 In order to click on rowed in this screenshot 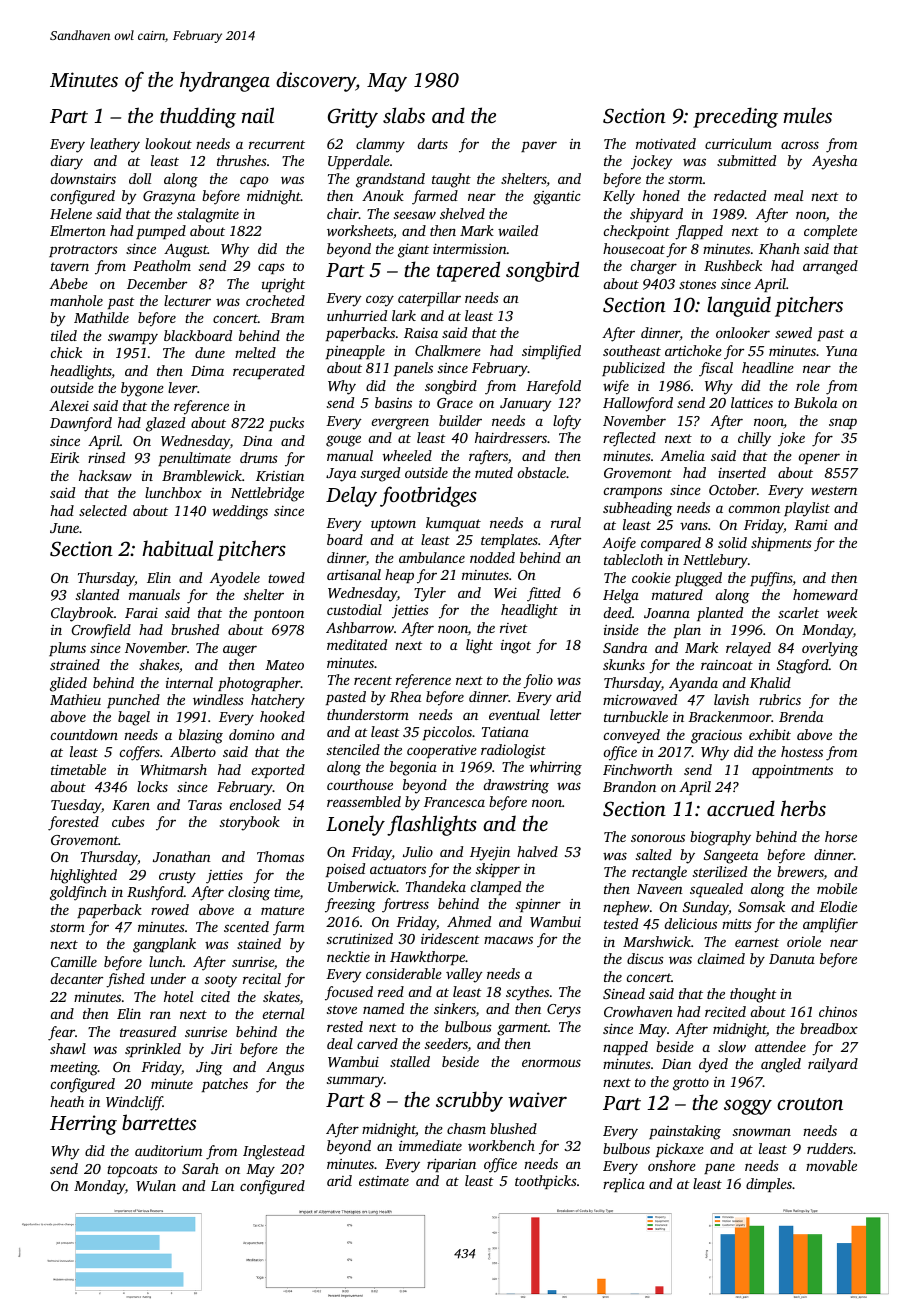, I will do `click(170, 909)`.
